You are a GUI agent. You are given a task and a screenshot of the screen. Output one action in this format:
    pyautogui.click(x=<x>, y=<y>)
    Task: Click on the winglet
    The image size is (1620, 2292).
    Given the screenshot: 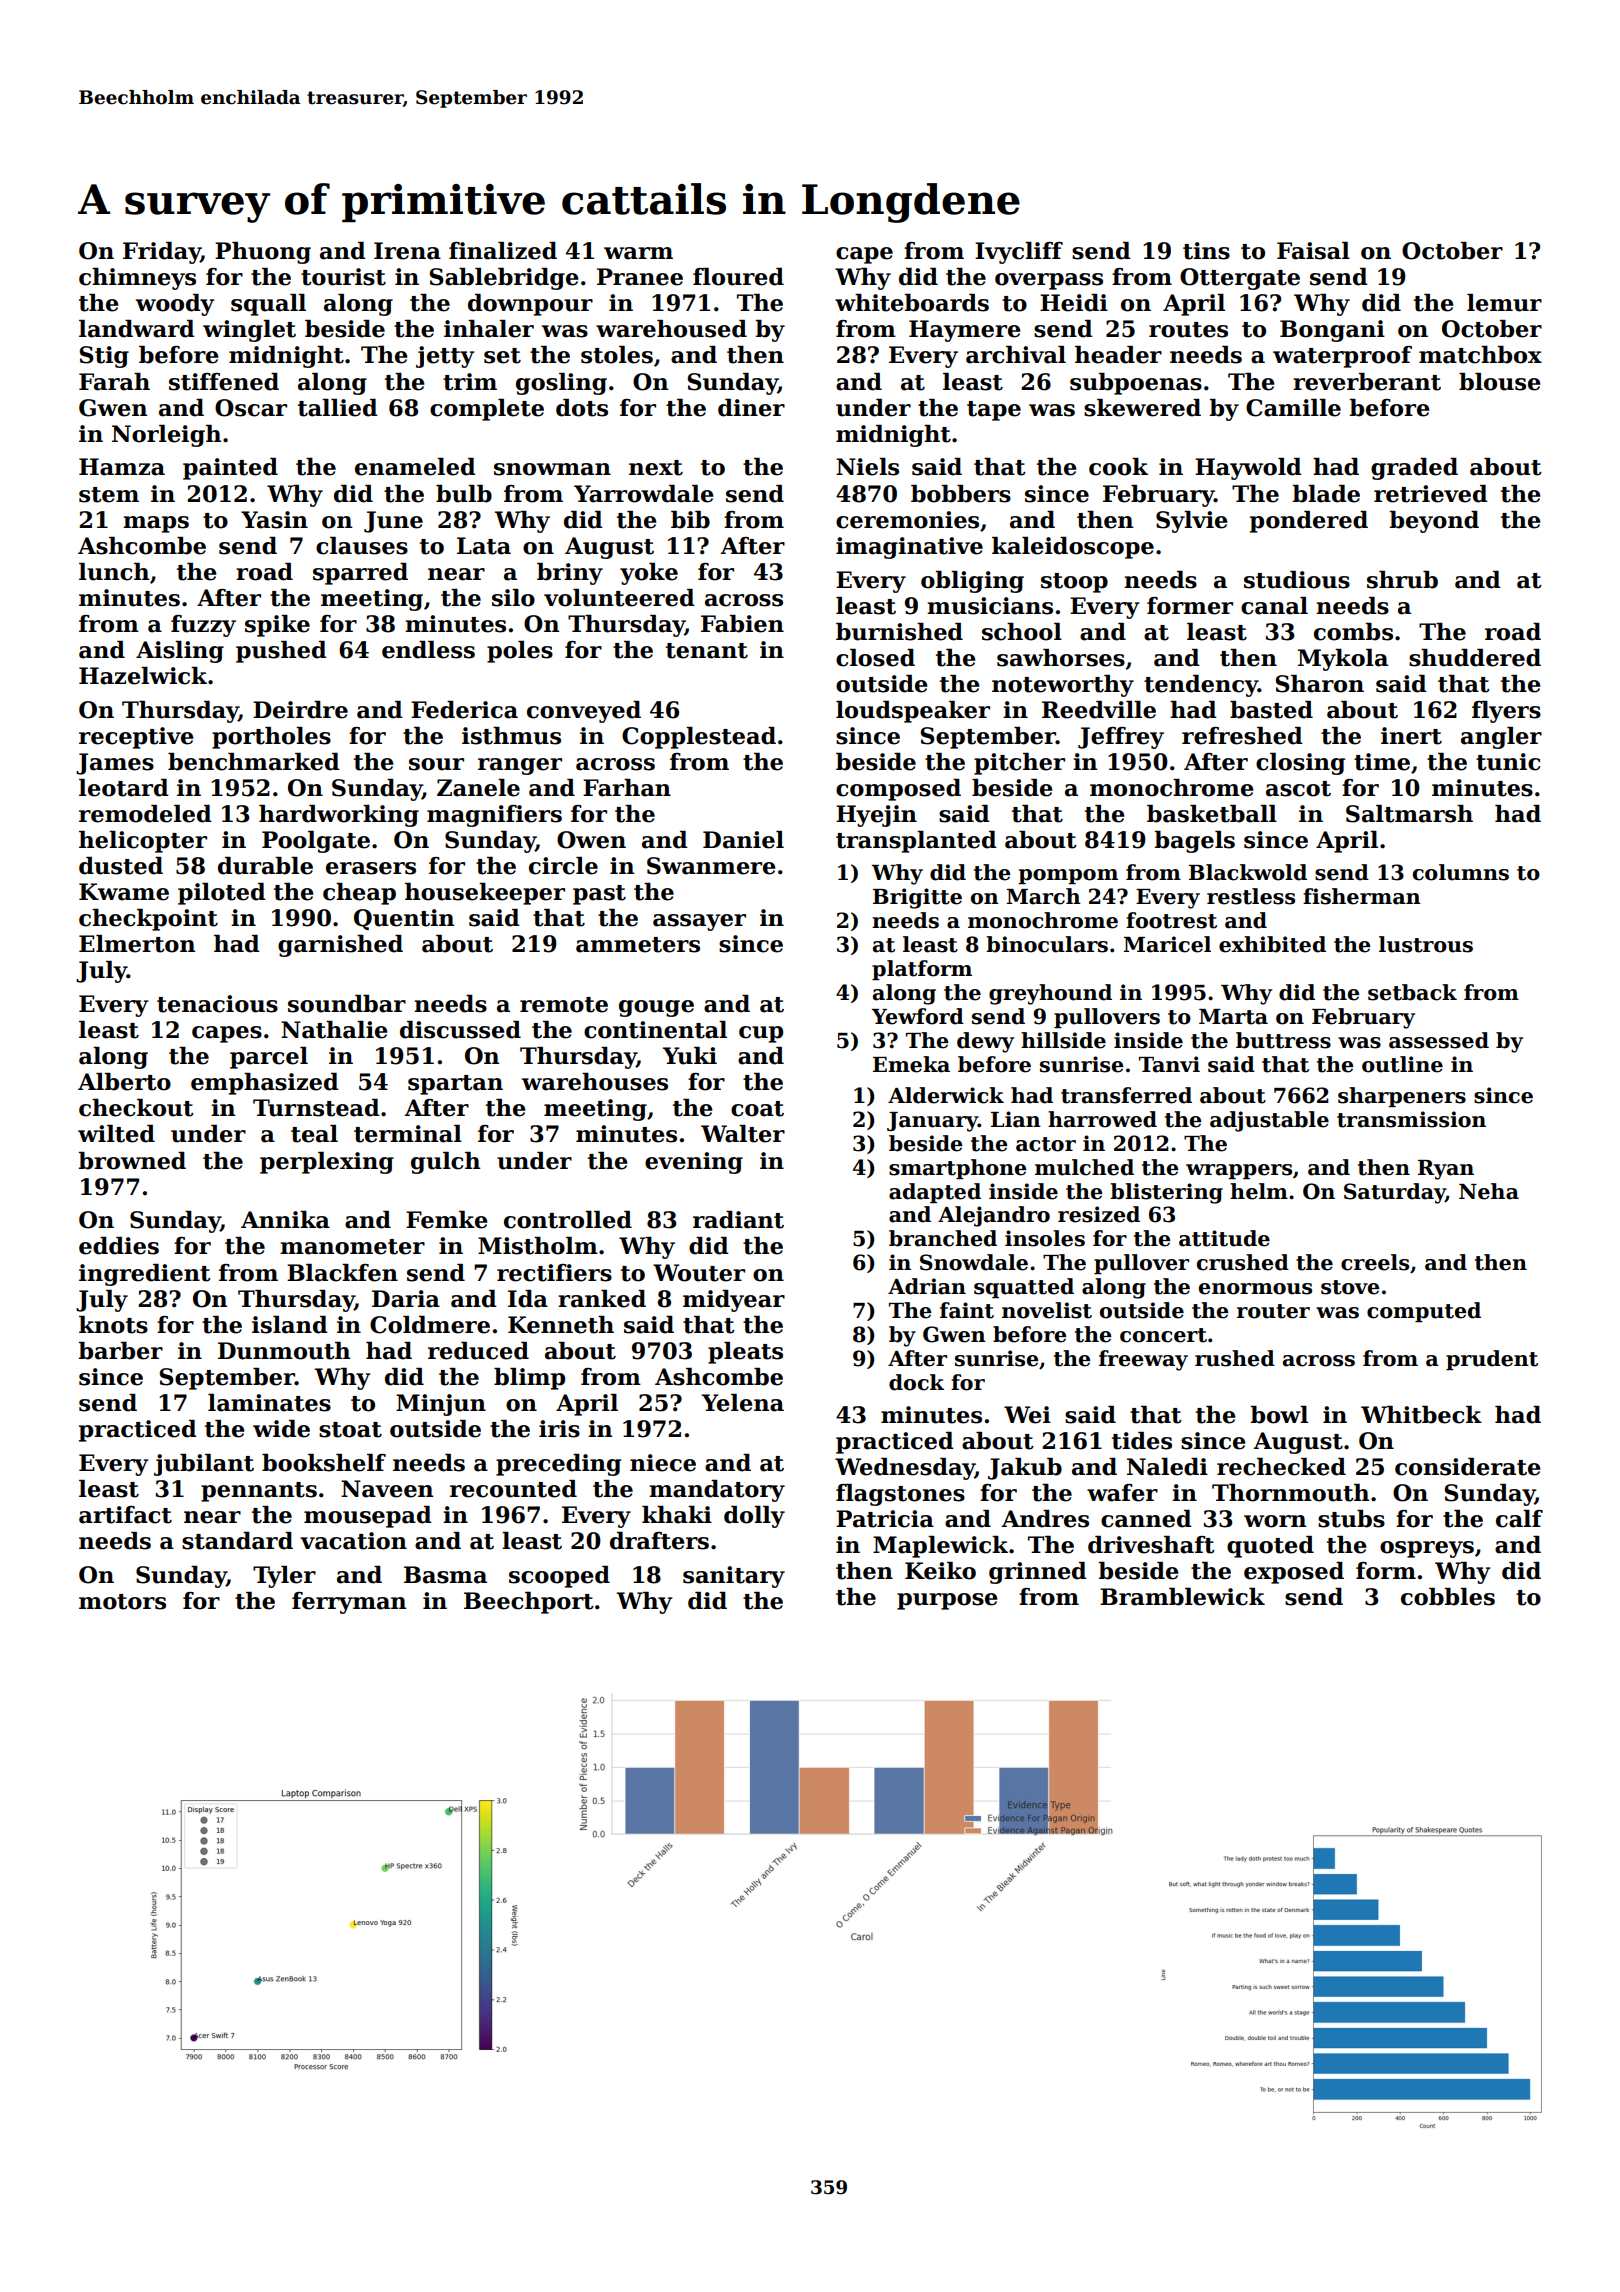 What is the action you would take?
    pyautogui.click(x=249, y=331)
